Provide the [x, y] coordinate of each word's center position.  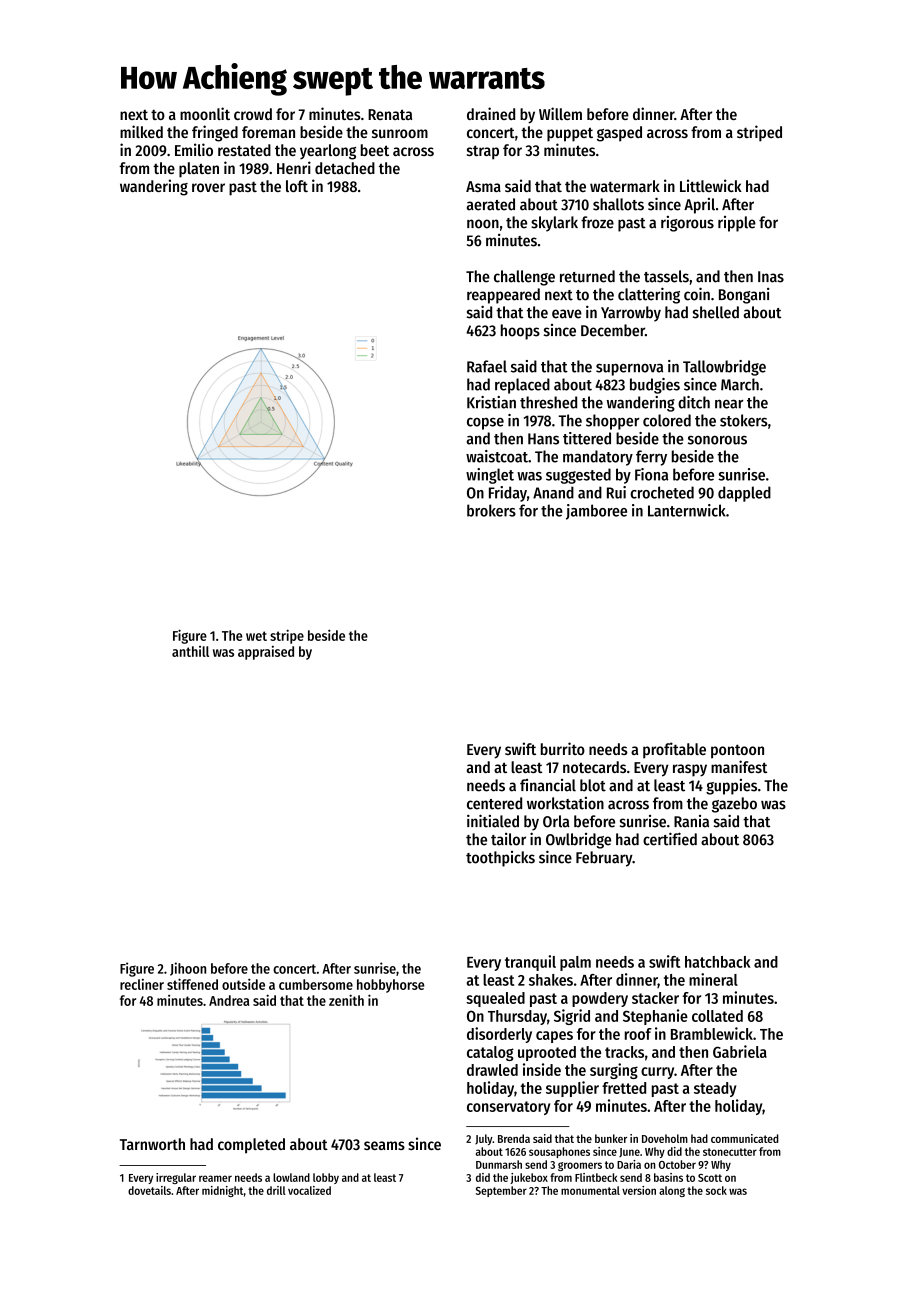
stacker [655, 998]
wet [256, 636]
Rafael [487, 366]
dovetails [149, 1190]
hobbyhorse [390, 986]
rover [208, 187]
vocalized [309, 1190]
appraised [266, 653]
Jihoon [188, 969]
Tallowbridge [724, 368]
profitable [674, 750]
